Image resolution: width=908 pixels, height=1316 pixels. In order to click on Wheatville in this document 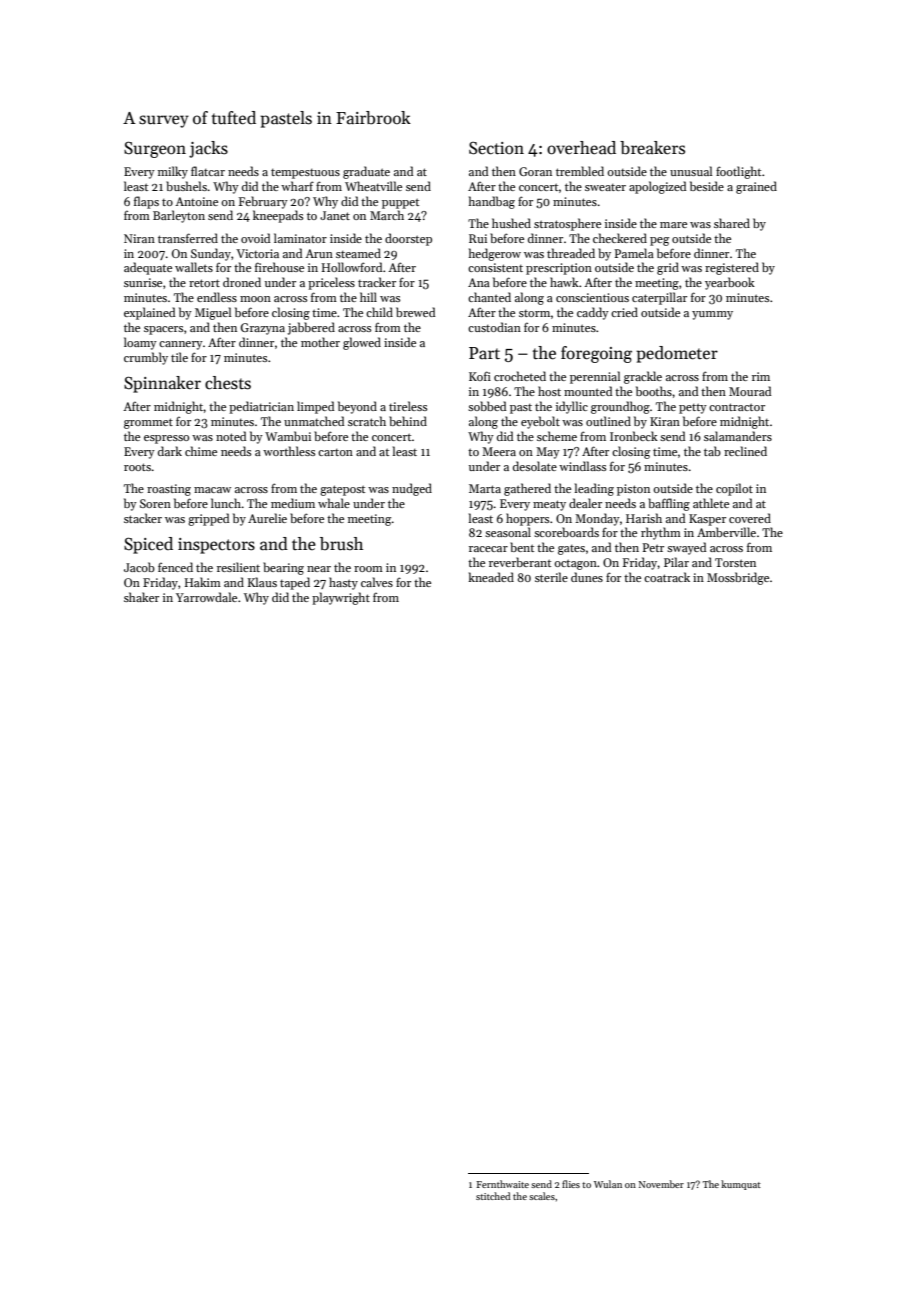, I will do `click(373, 186)`.
